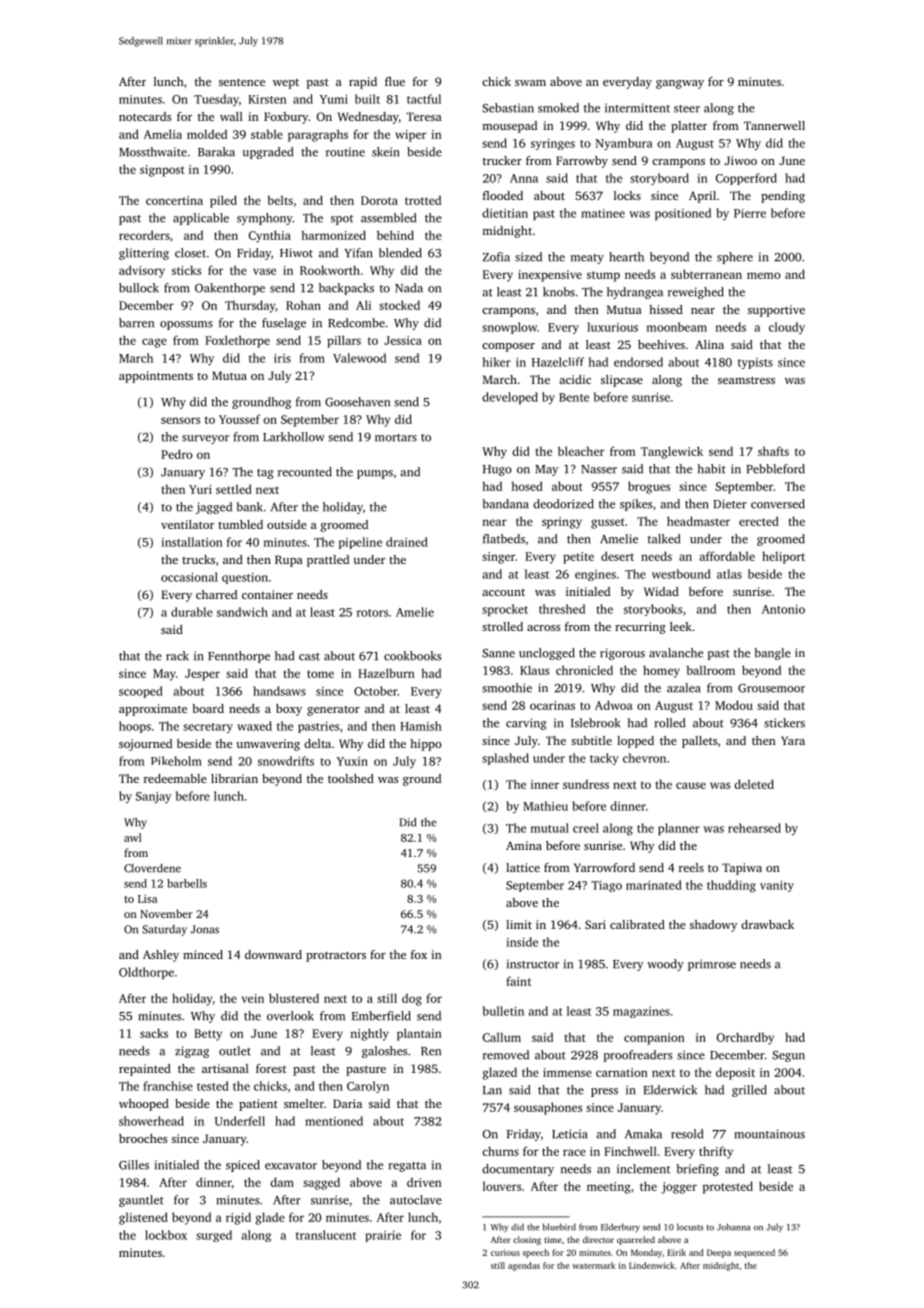 This page has height=1308, width=924. I want to click on sentence, so click(242, 82).
